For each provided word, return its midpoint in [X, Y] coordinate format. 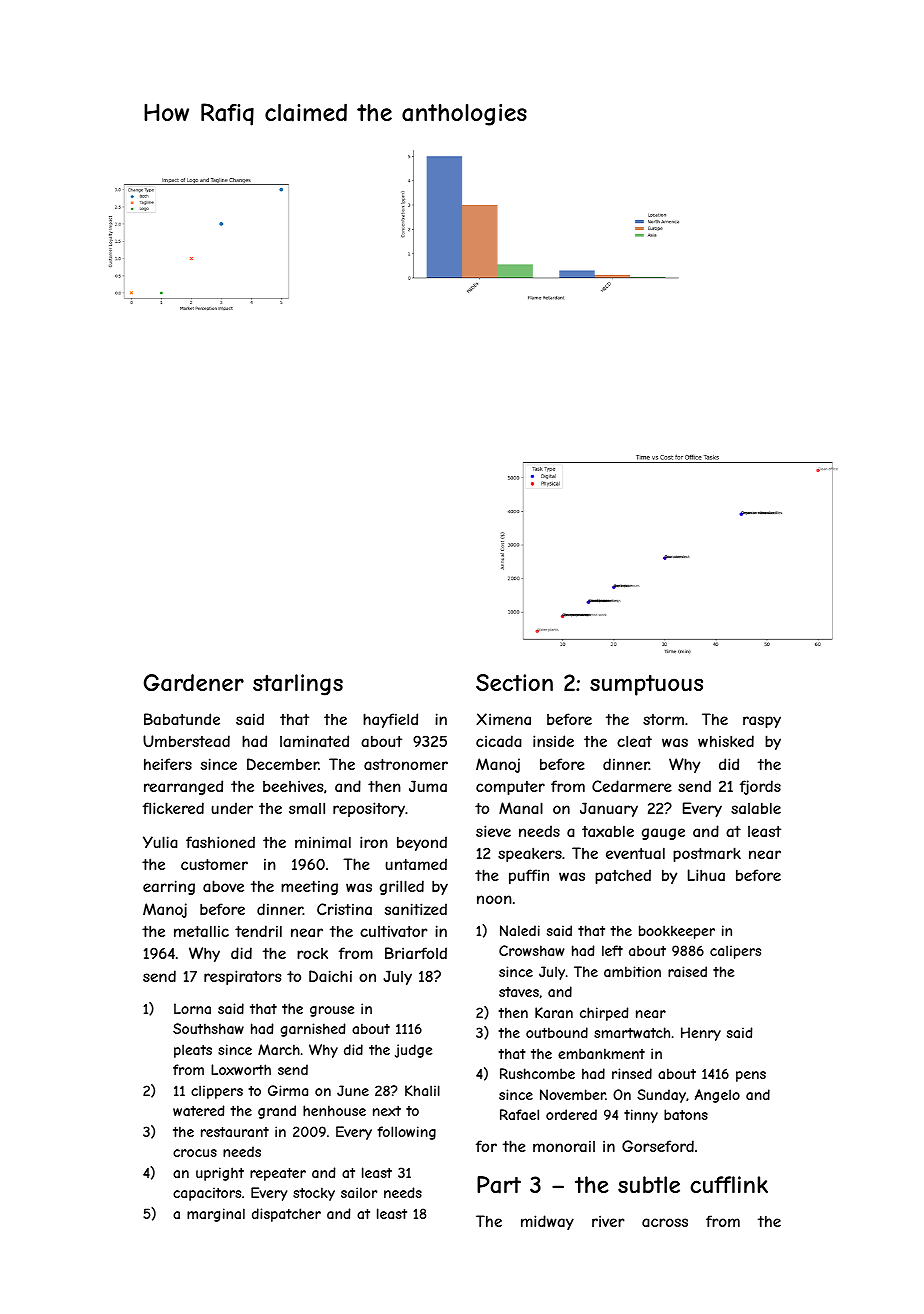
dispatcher [286, 1215]
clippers [217, 1092]
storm [663, 719]
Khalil [422, 1090]
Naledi [520, 930]
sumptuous [646, 685]
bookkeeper [677, 932]
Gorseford [658, 1146]
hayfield [390, 720]
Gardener [194, 683]
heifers [168, 764]
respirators [242, 977]
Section [514, 682]
